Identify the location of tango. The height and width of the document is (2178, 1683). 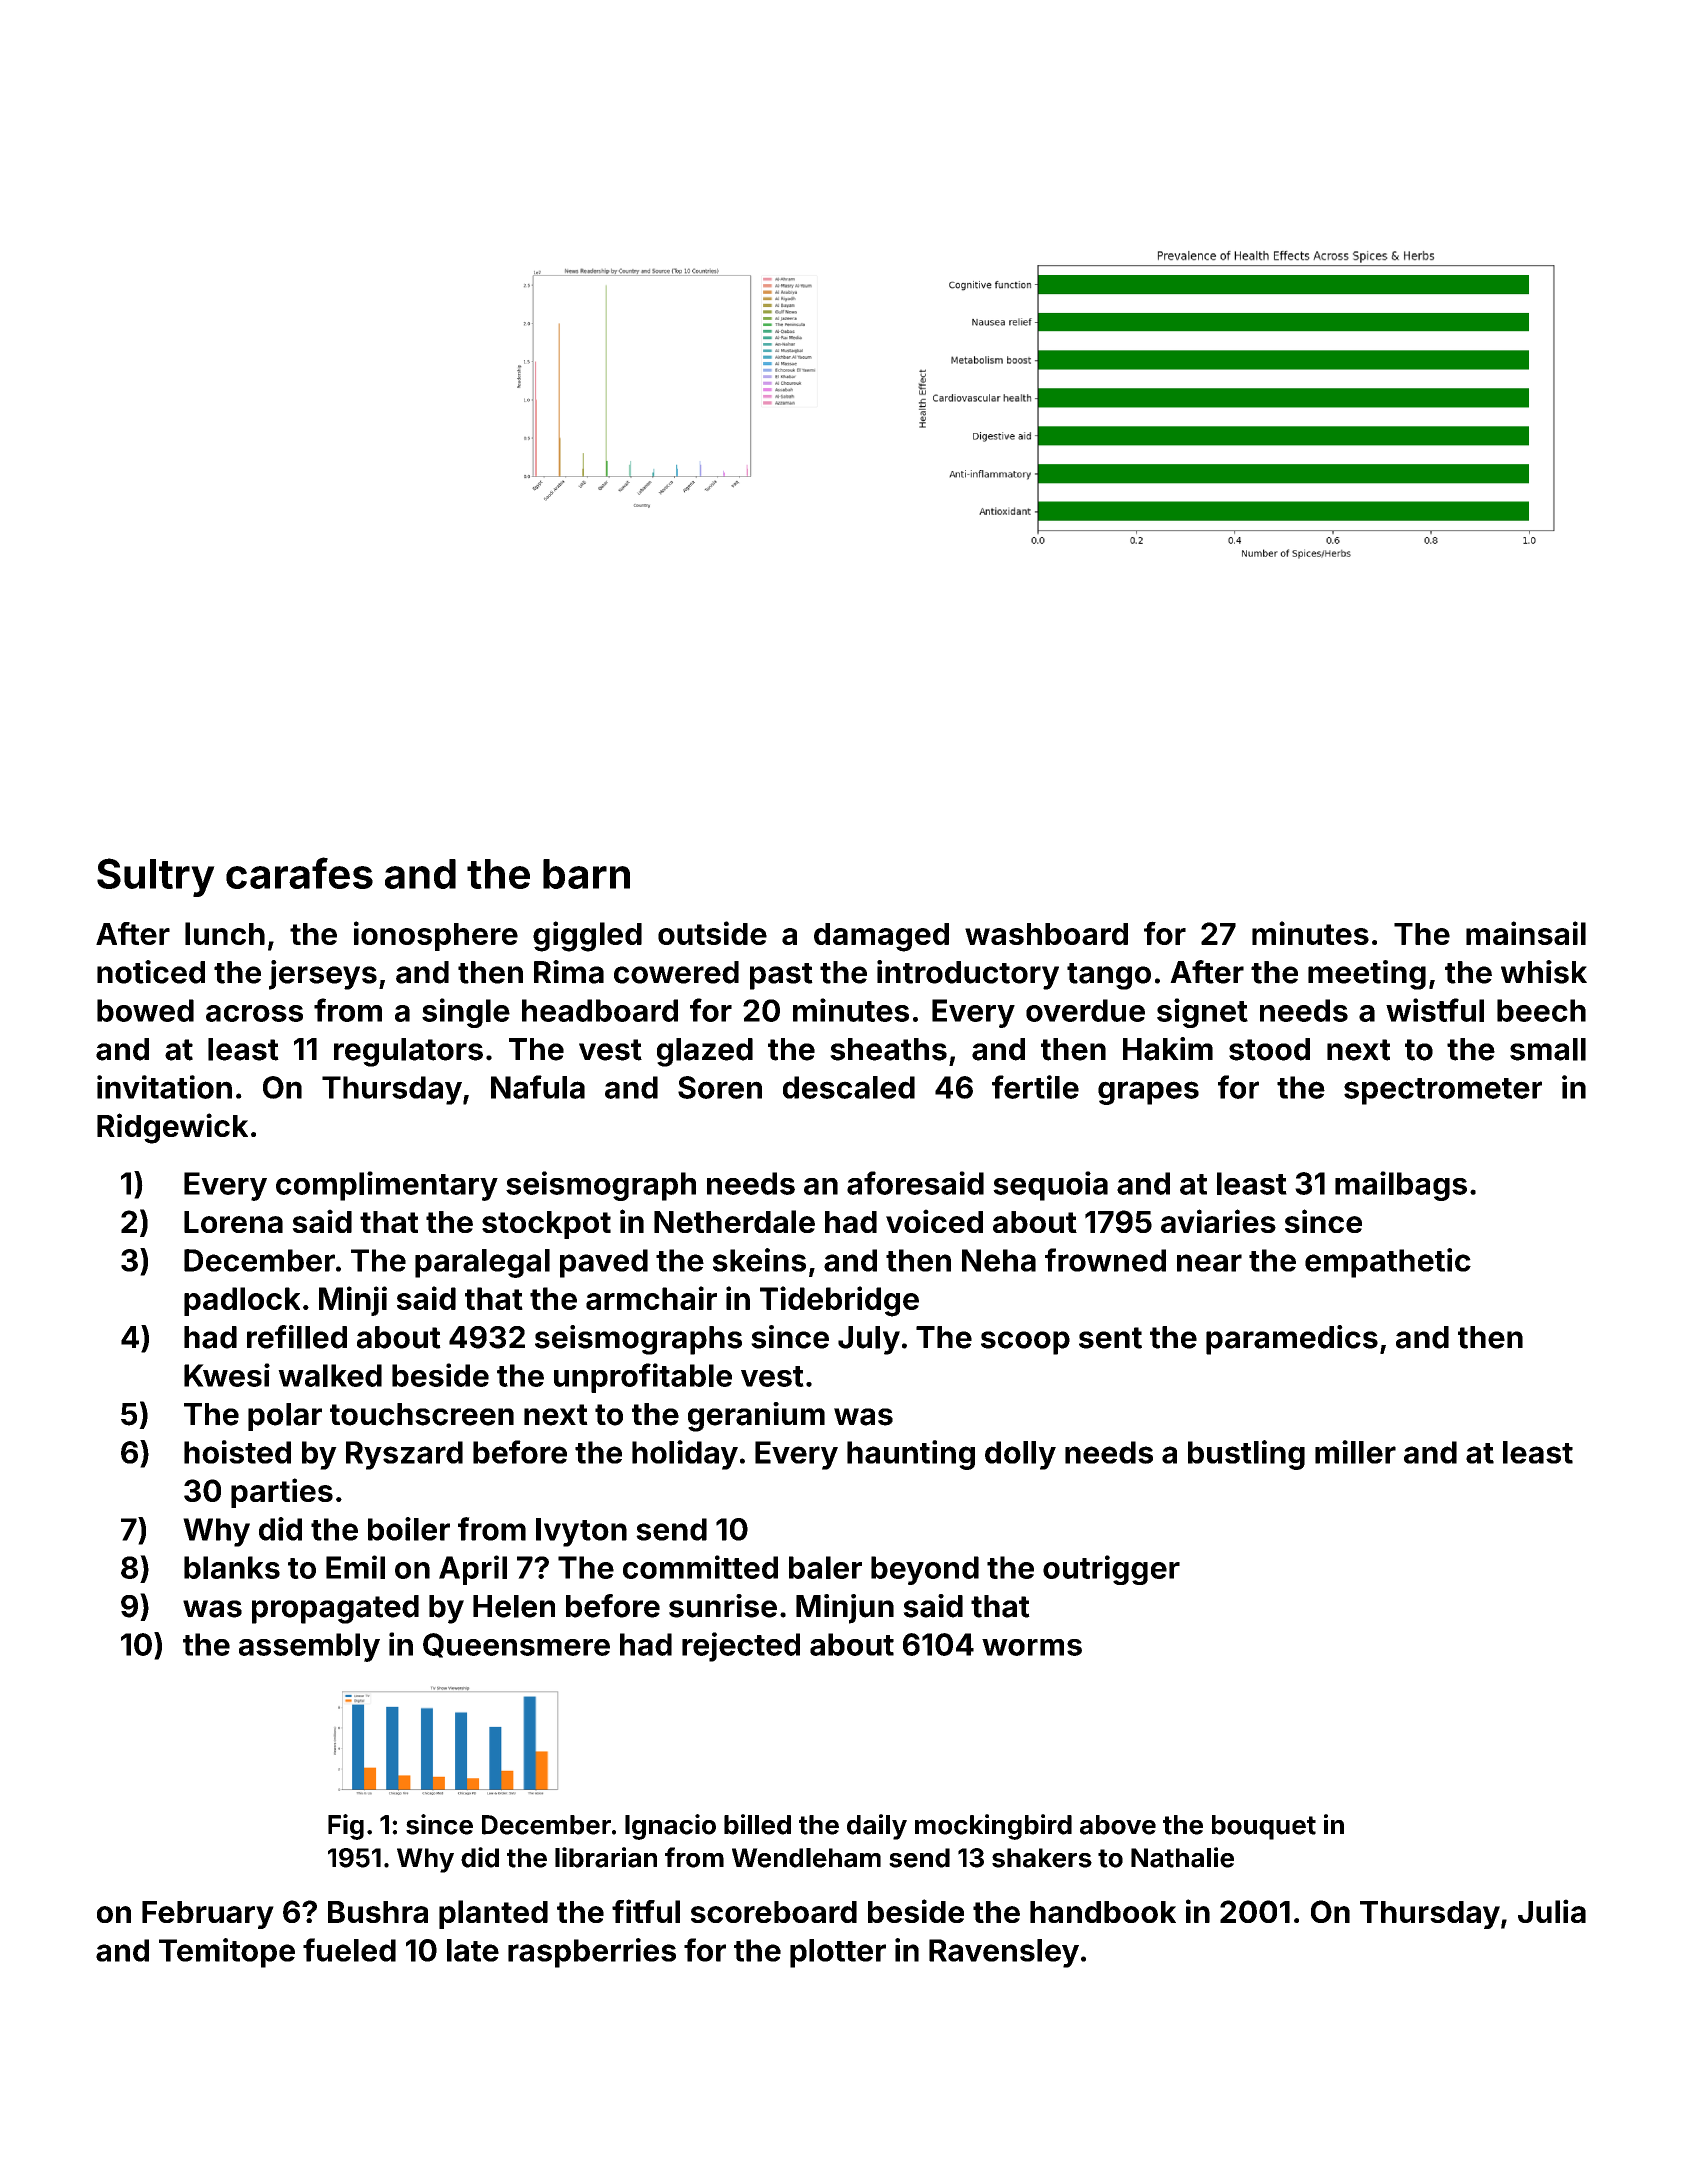
(1109, 976).
